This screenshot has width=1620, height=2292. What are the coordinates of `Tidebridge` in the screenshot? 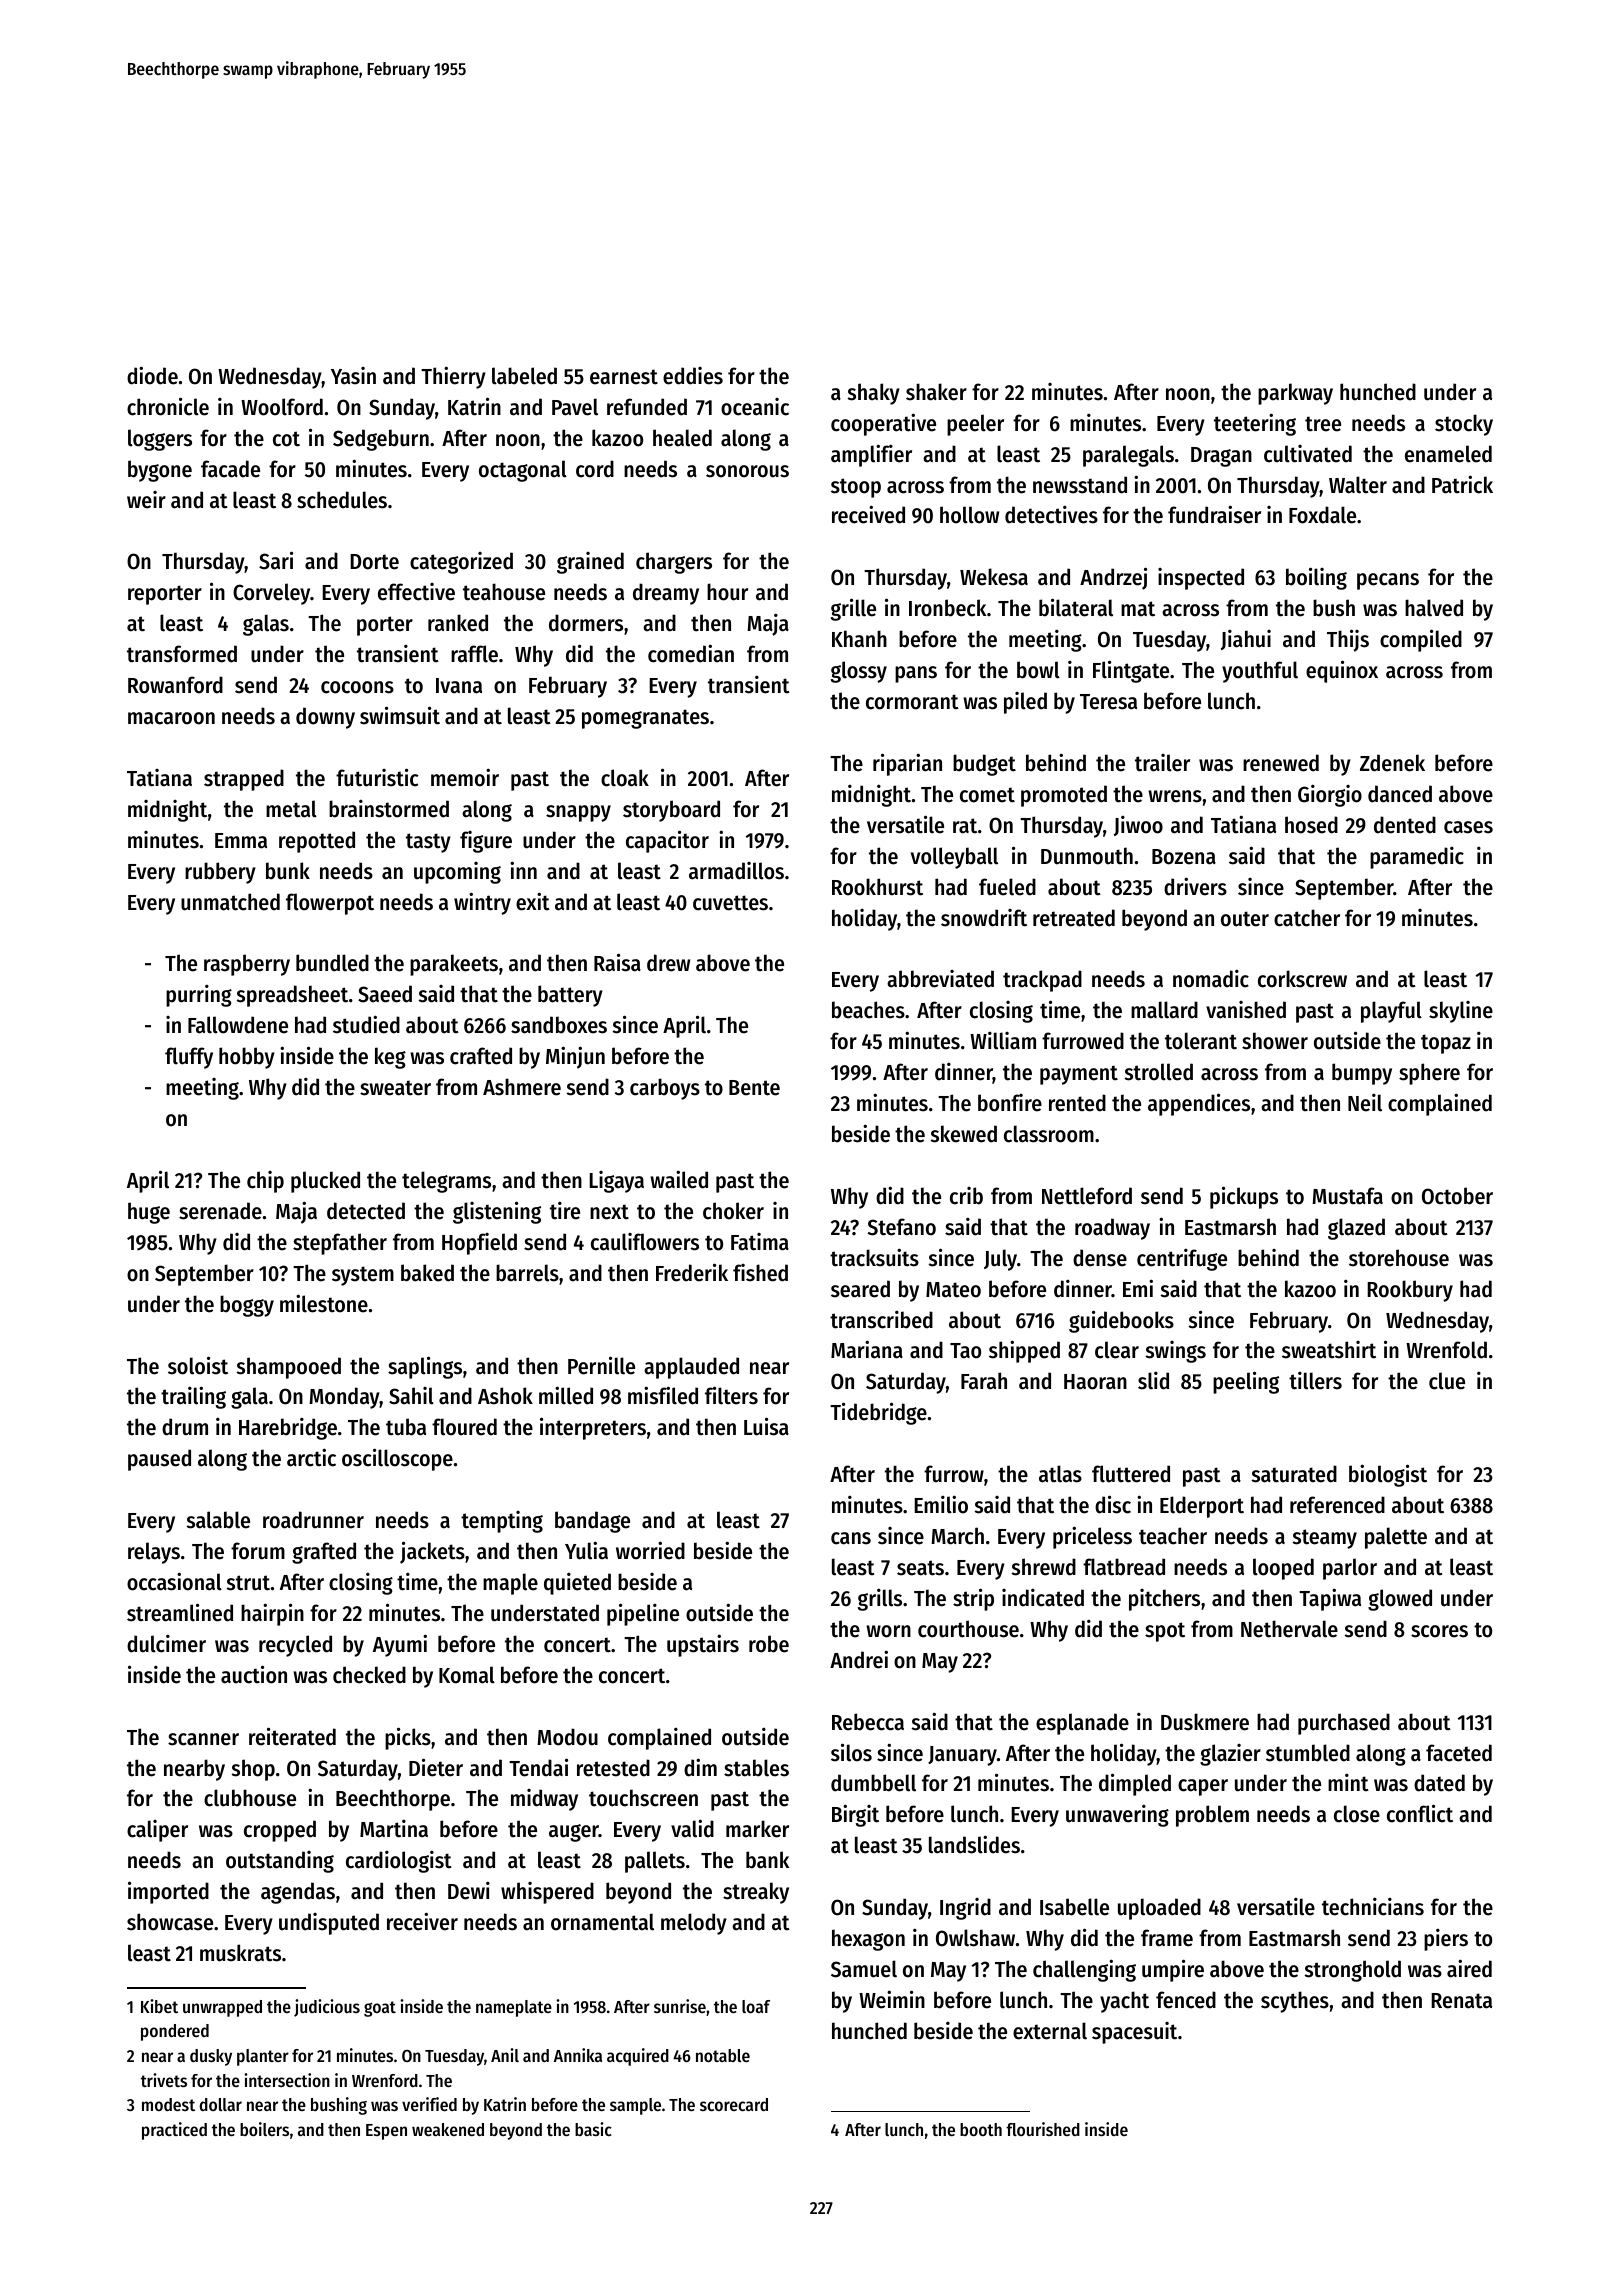 It's located at (878, 1413).
